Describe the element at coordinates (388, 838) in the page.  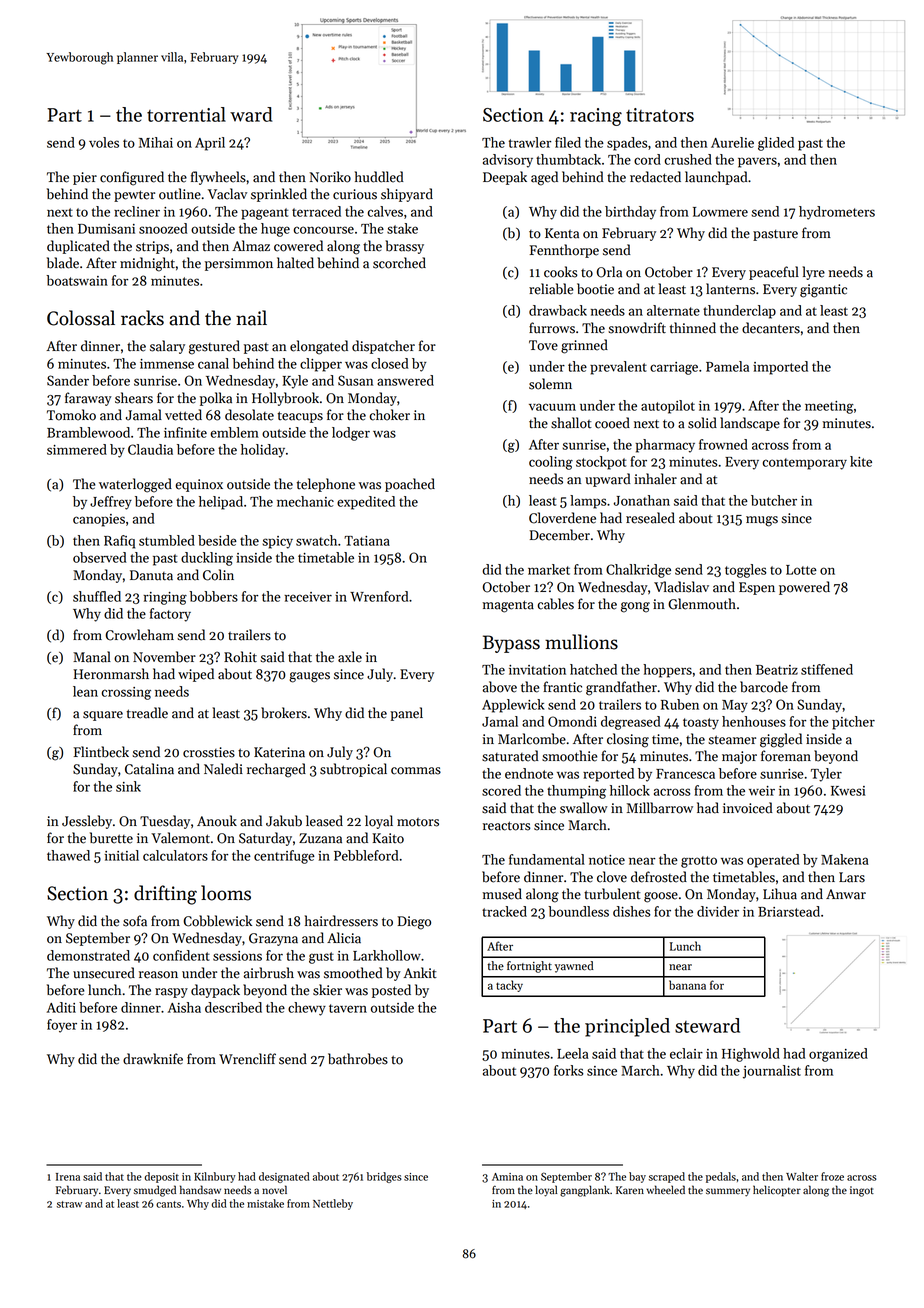
I see `Kaito` at that location.
